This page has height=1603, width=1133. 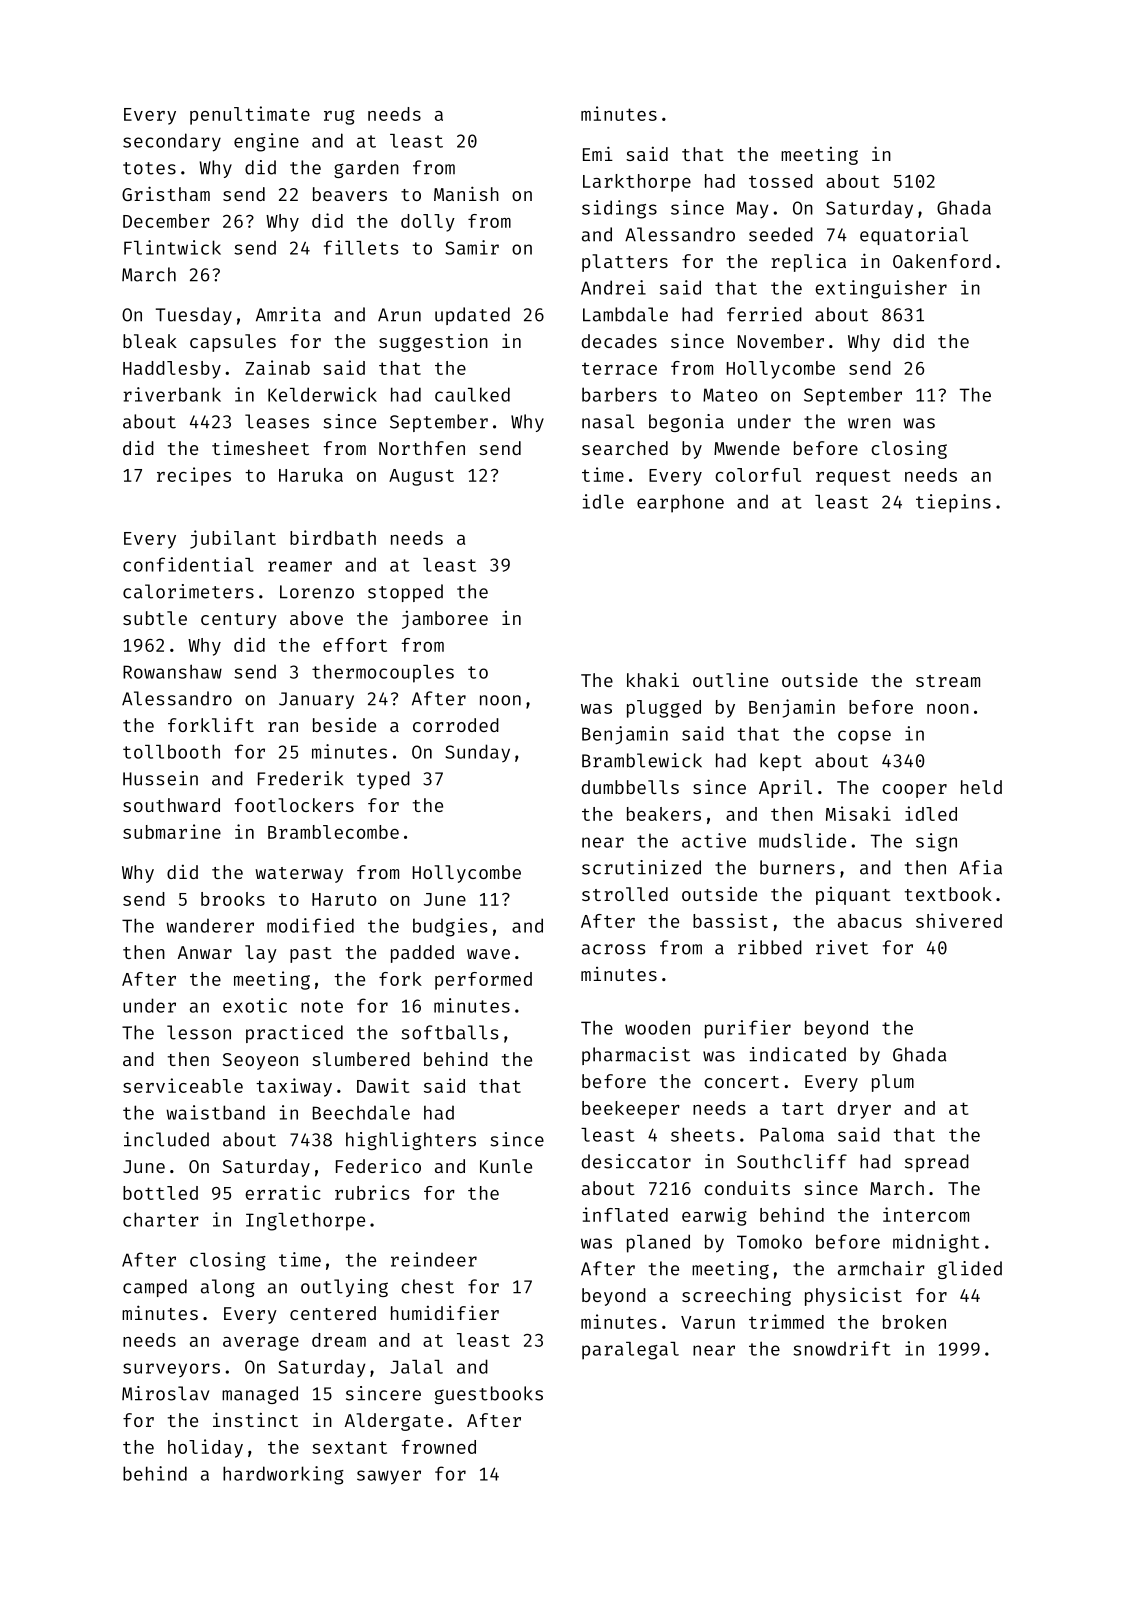 What do you see at coordinates (166, 221) in the page?
I see `December` at bounding box center [166, 221].
